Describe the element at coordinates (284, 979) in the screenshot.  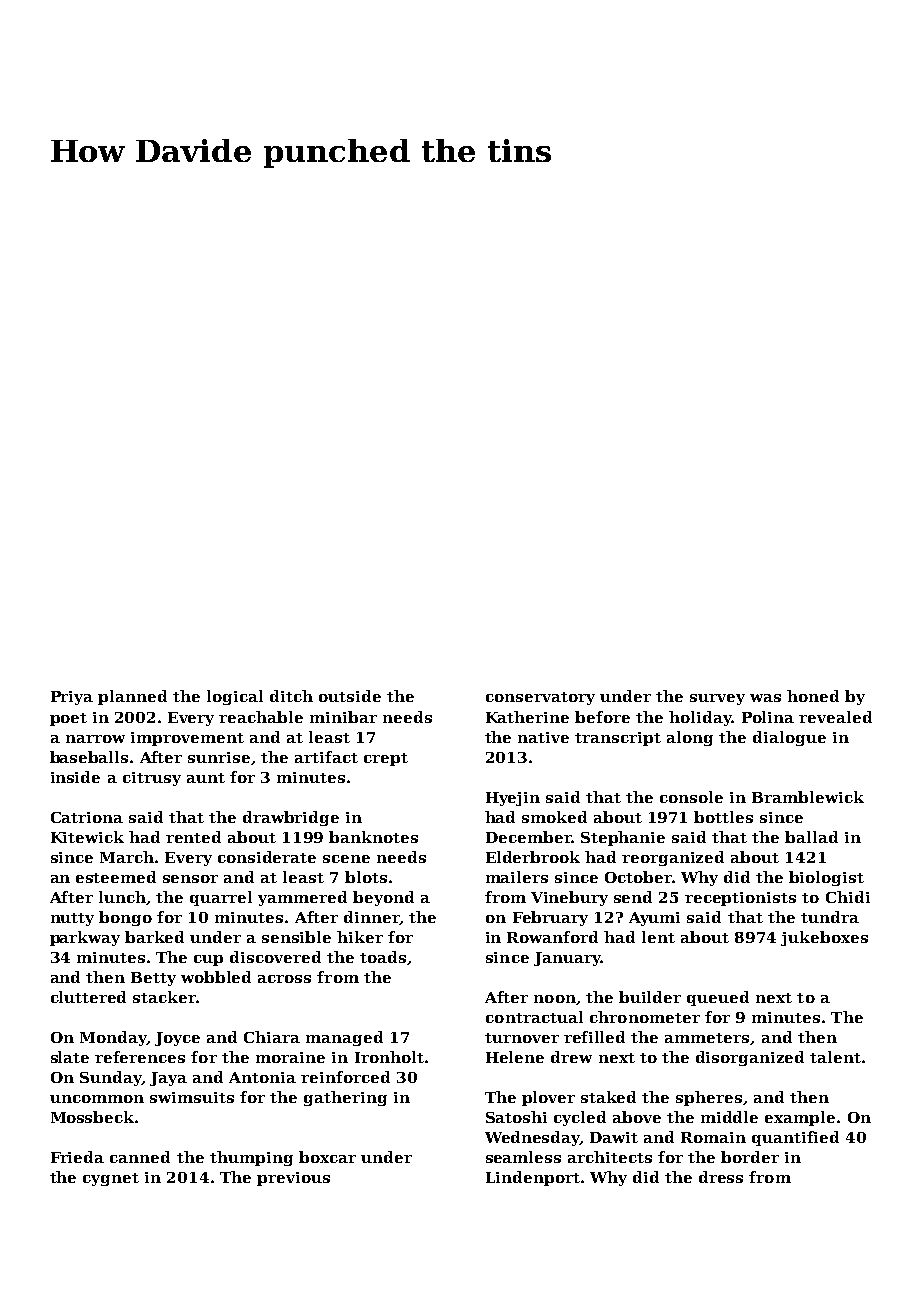
I see `across` at that location.
